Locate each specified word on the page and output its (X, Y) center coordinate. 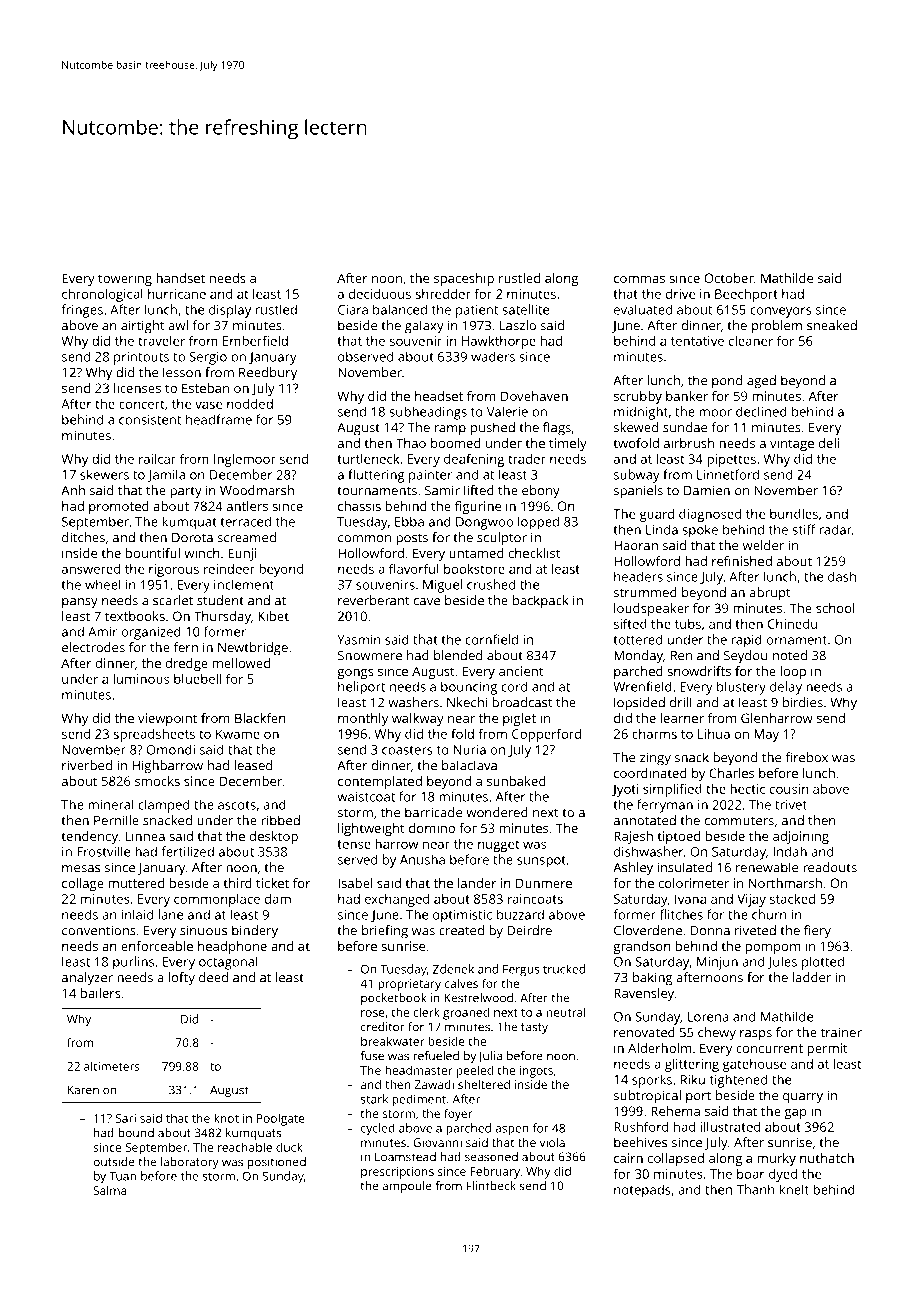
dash (842, 576)
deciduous (380, 293)
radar (836, 529)
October (729, 278)
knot (226, 1118)
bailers (101, 993)
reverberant (374, 600)
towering (125, 279)
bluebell (197, 678)
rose (373, 1013)
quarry (803, 1098)
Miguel (442, 586)
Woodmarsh (257, 490)
